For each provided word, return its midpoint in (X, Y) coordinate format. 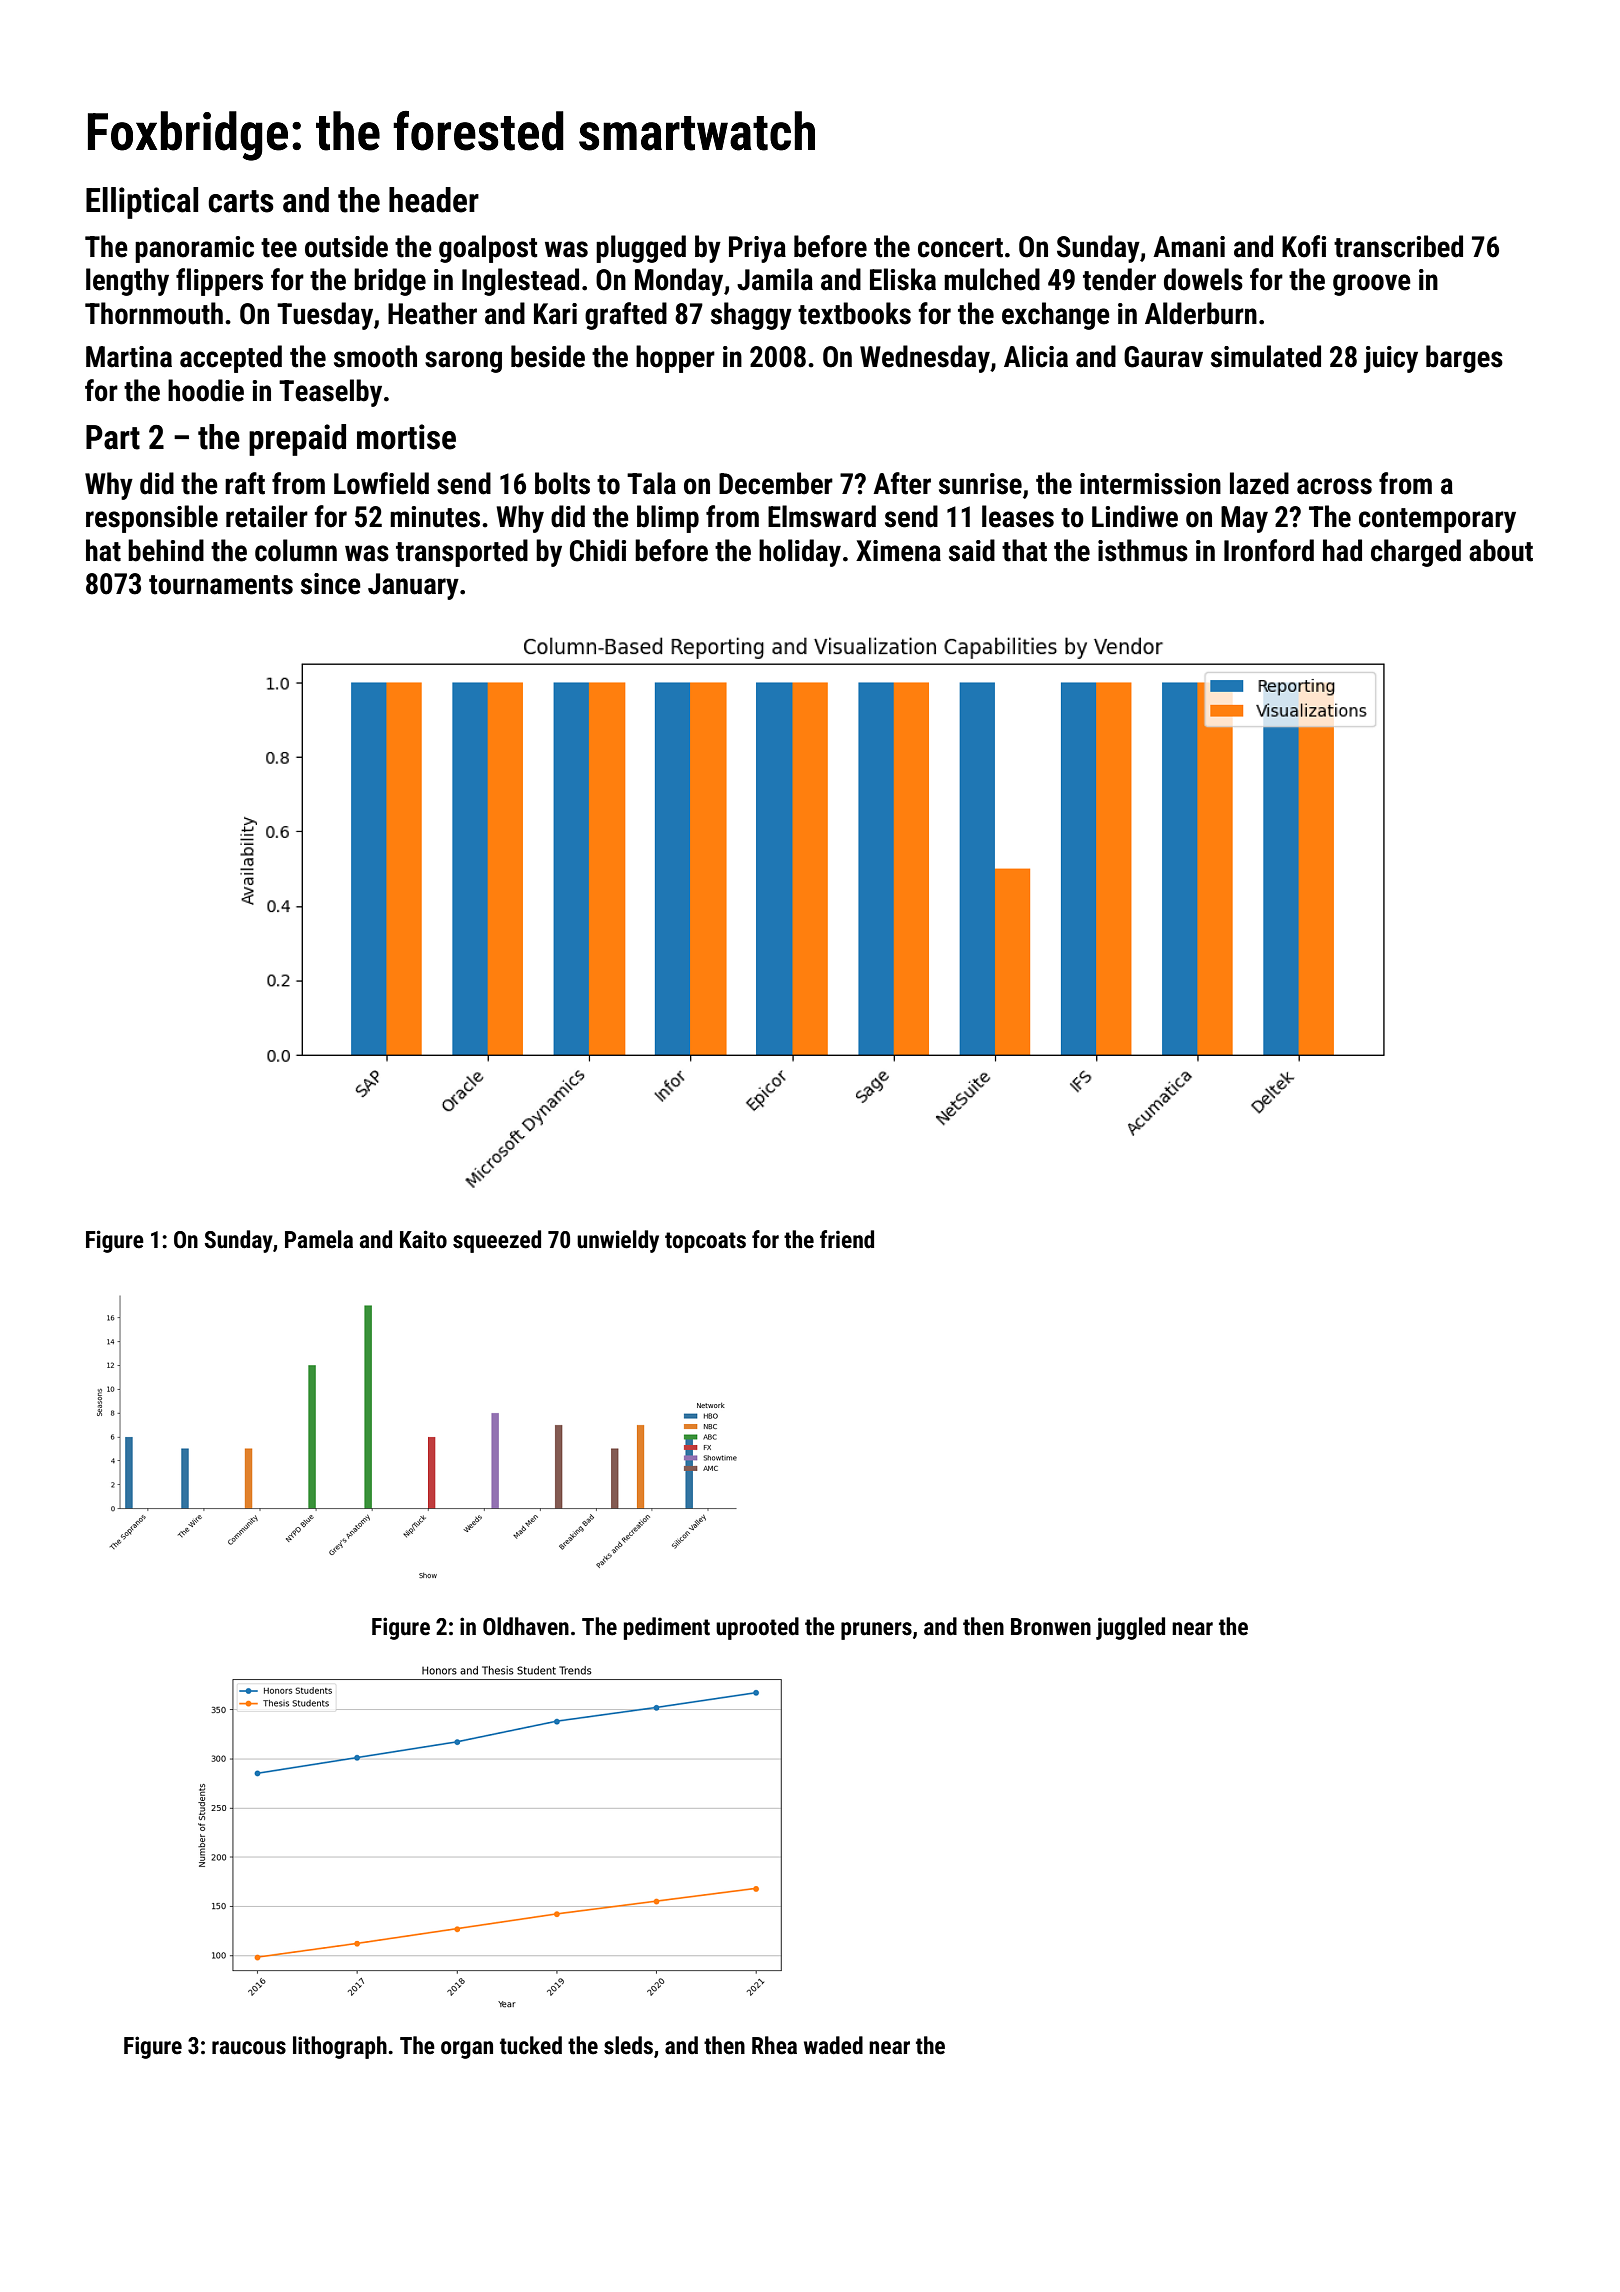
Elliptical (142, 203)
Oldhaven (526, 1626)
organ (467, 2050)
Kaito (423, 1239)
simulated (1266, 356)
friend (847, 1239)
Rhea (774, 2045)
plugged (641, 249)
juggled (1130, 1628)
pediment (667, 1628)
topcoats (705, 1242)
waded (833, 2045)
